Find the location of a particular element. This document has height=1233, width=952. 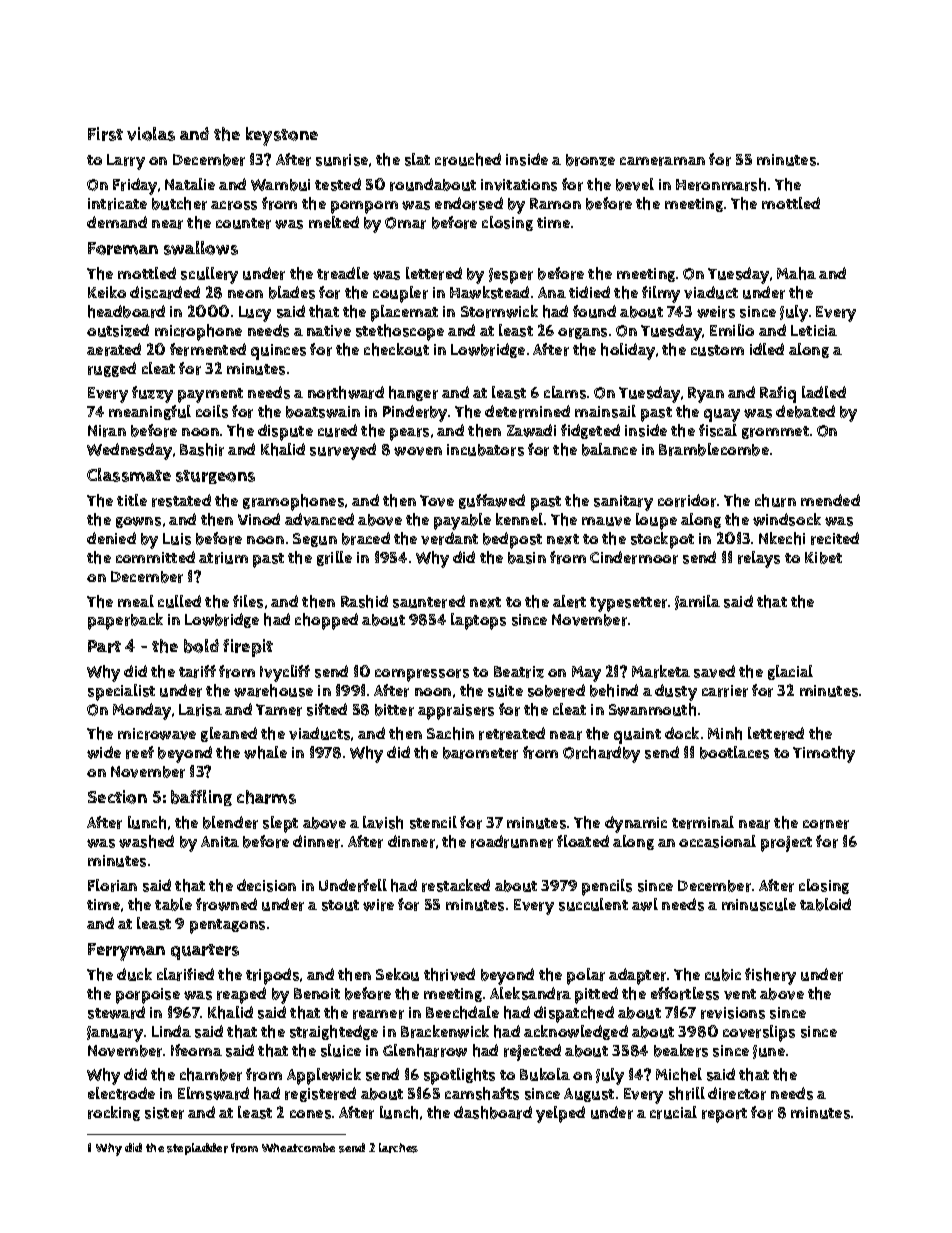

denied is located at coordinates (111, 538).
